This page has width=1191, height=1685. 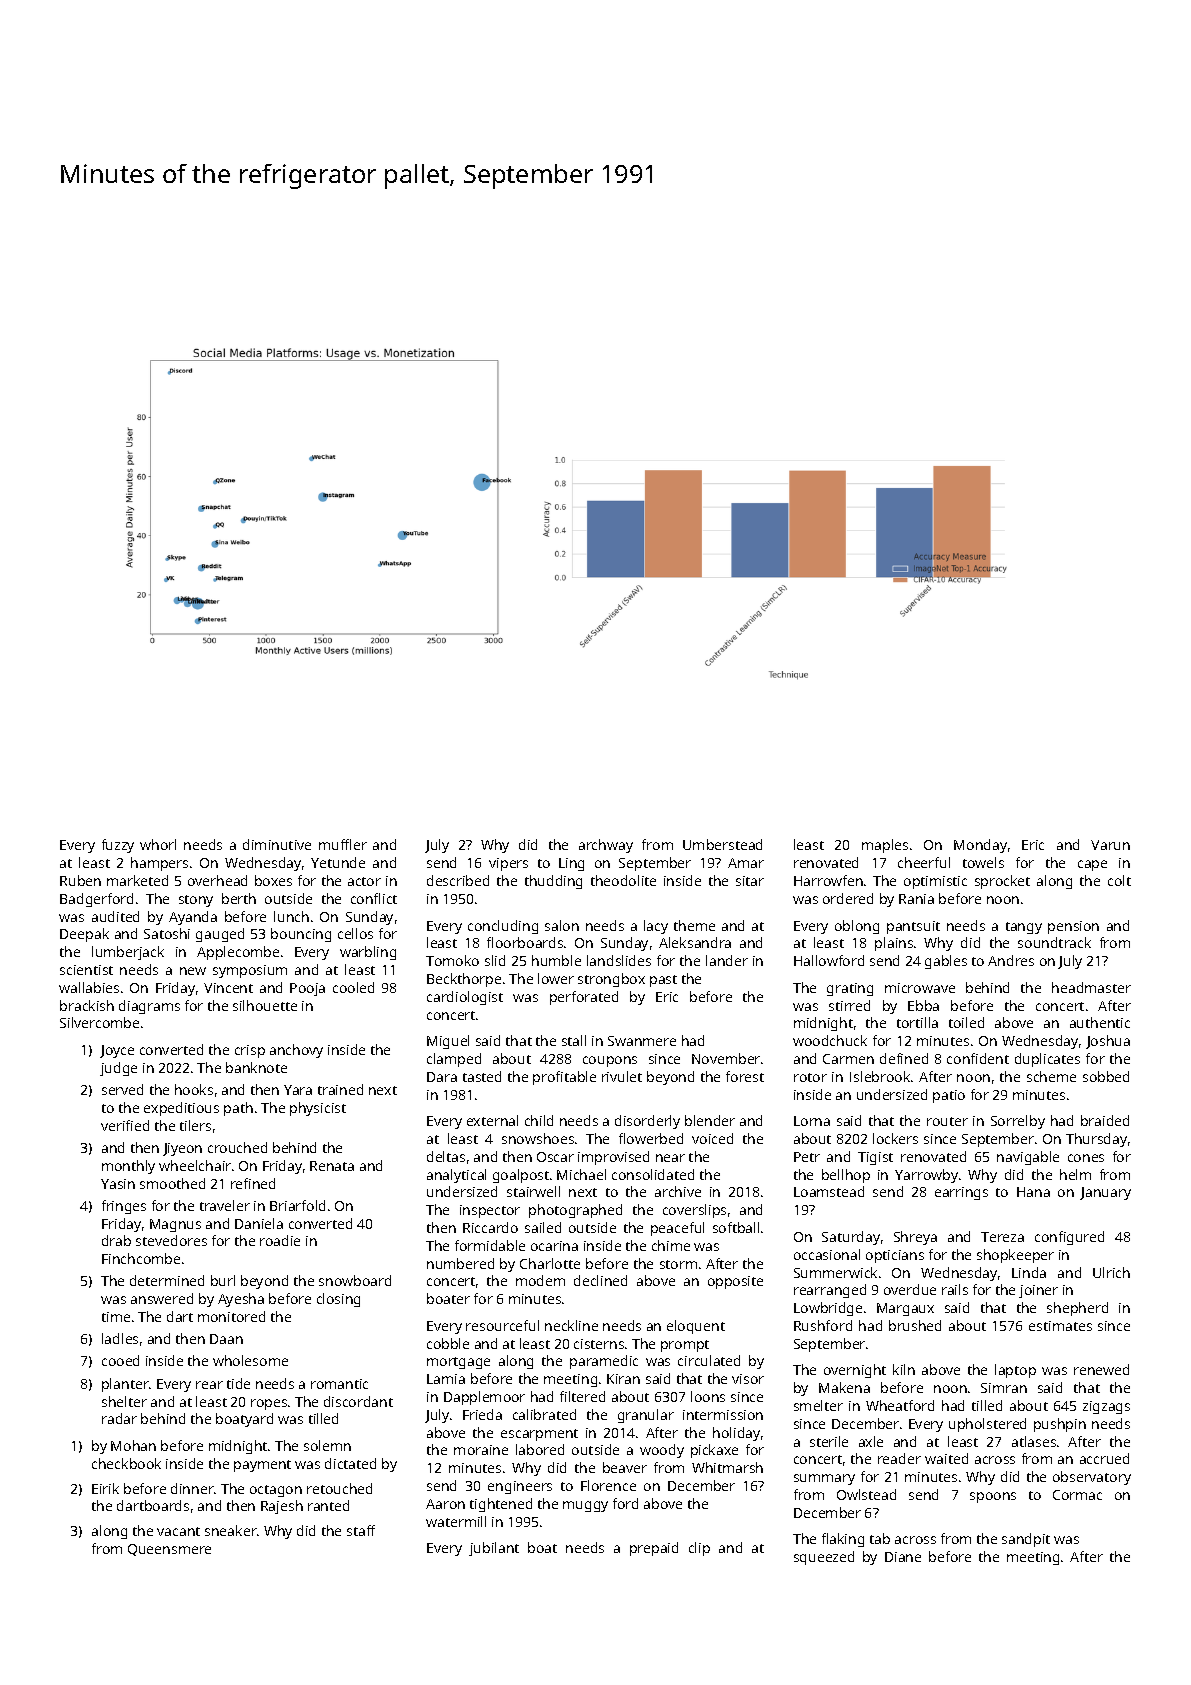 I want to click on braided, so click(x=1105, y=1120).
